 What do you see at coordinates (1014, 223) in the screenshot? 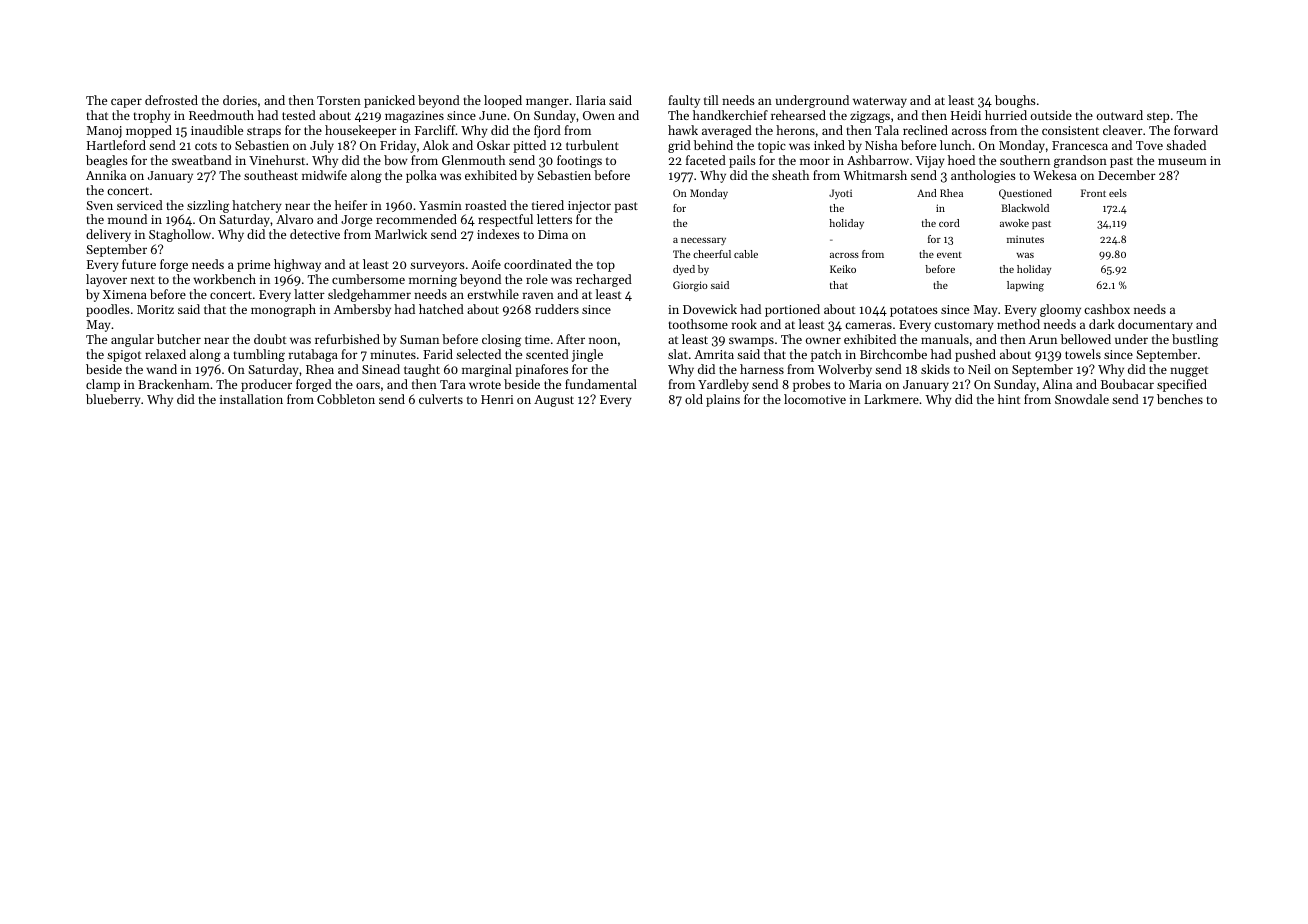
I see `awoke` at bounding box center [1014, 223].
